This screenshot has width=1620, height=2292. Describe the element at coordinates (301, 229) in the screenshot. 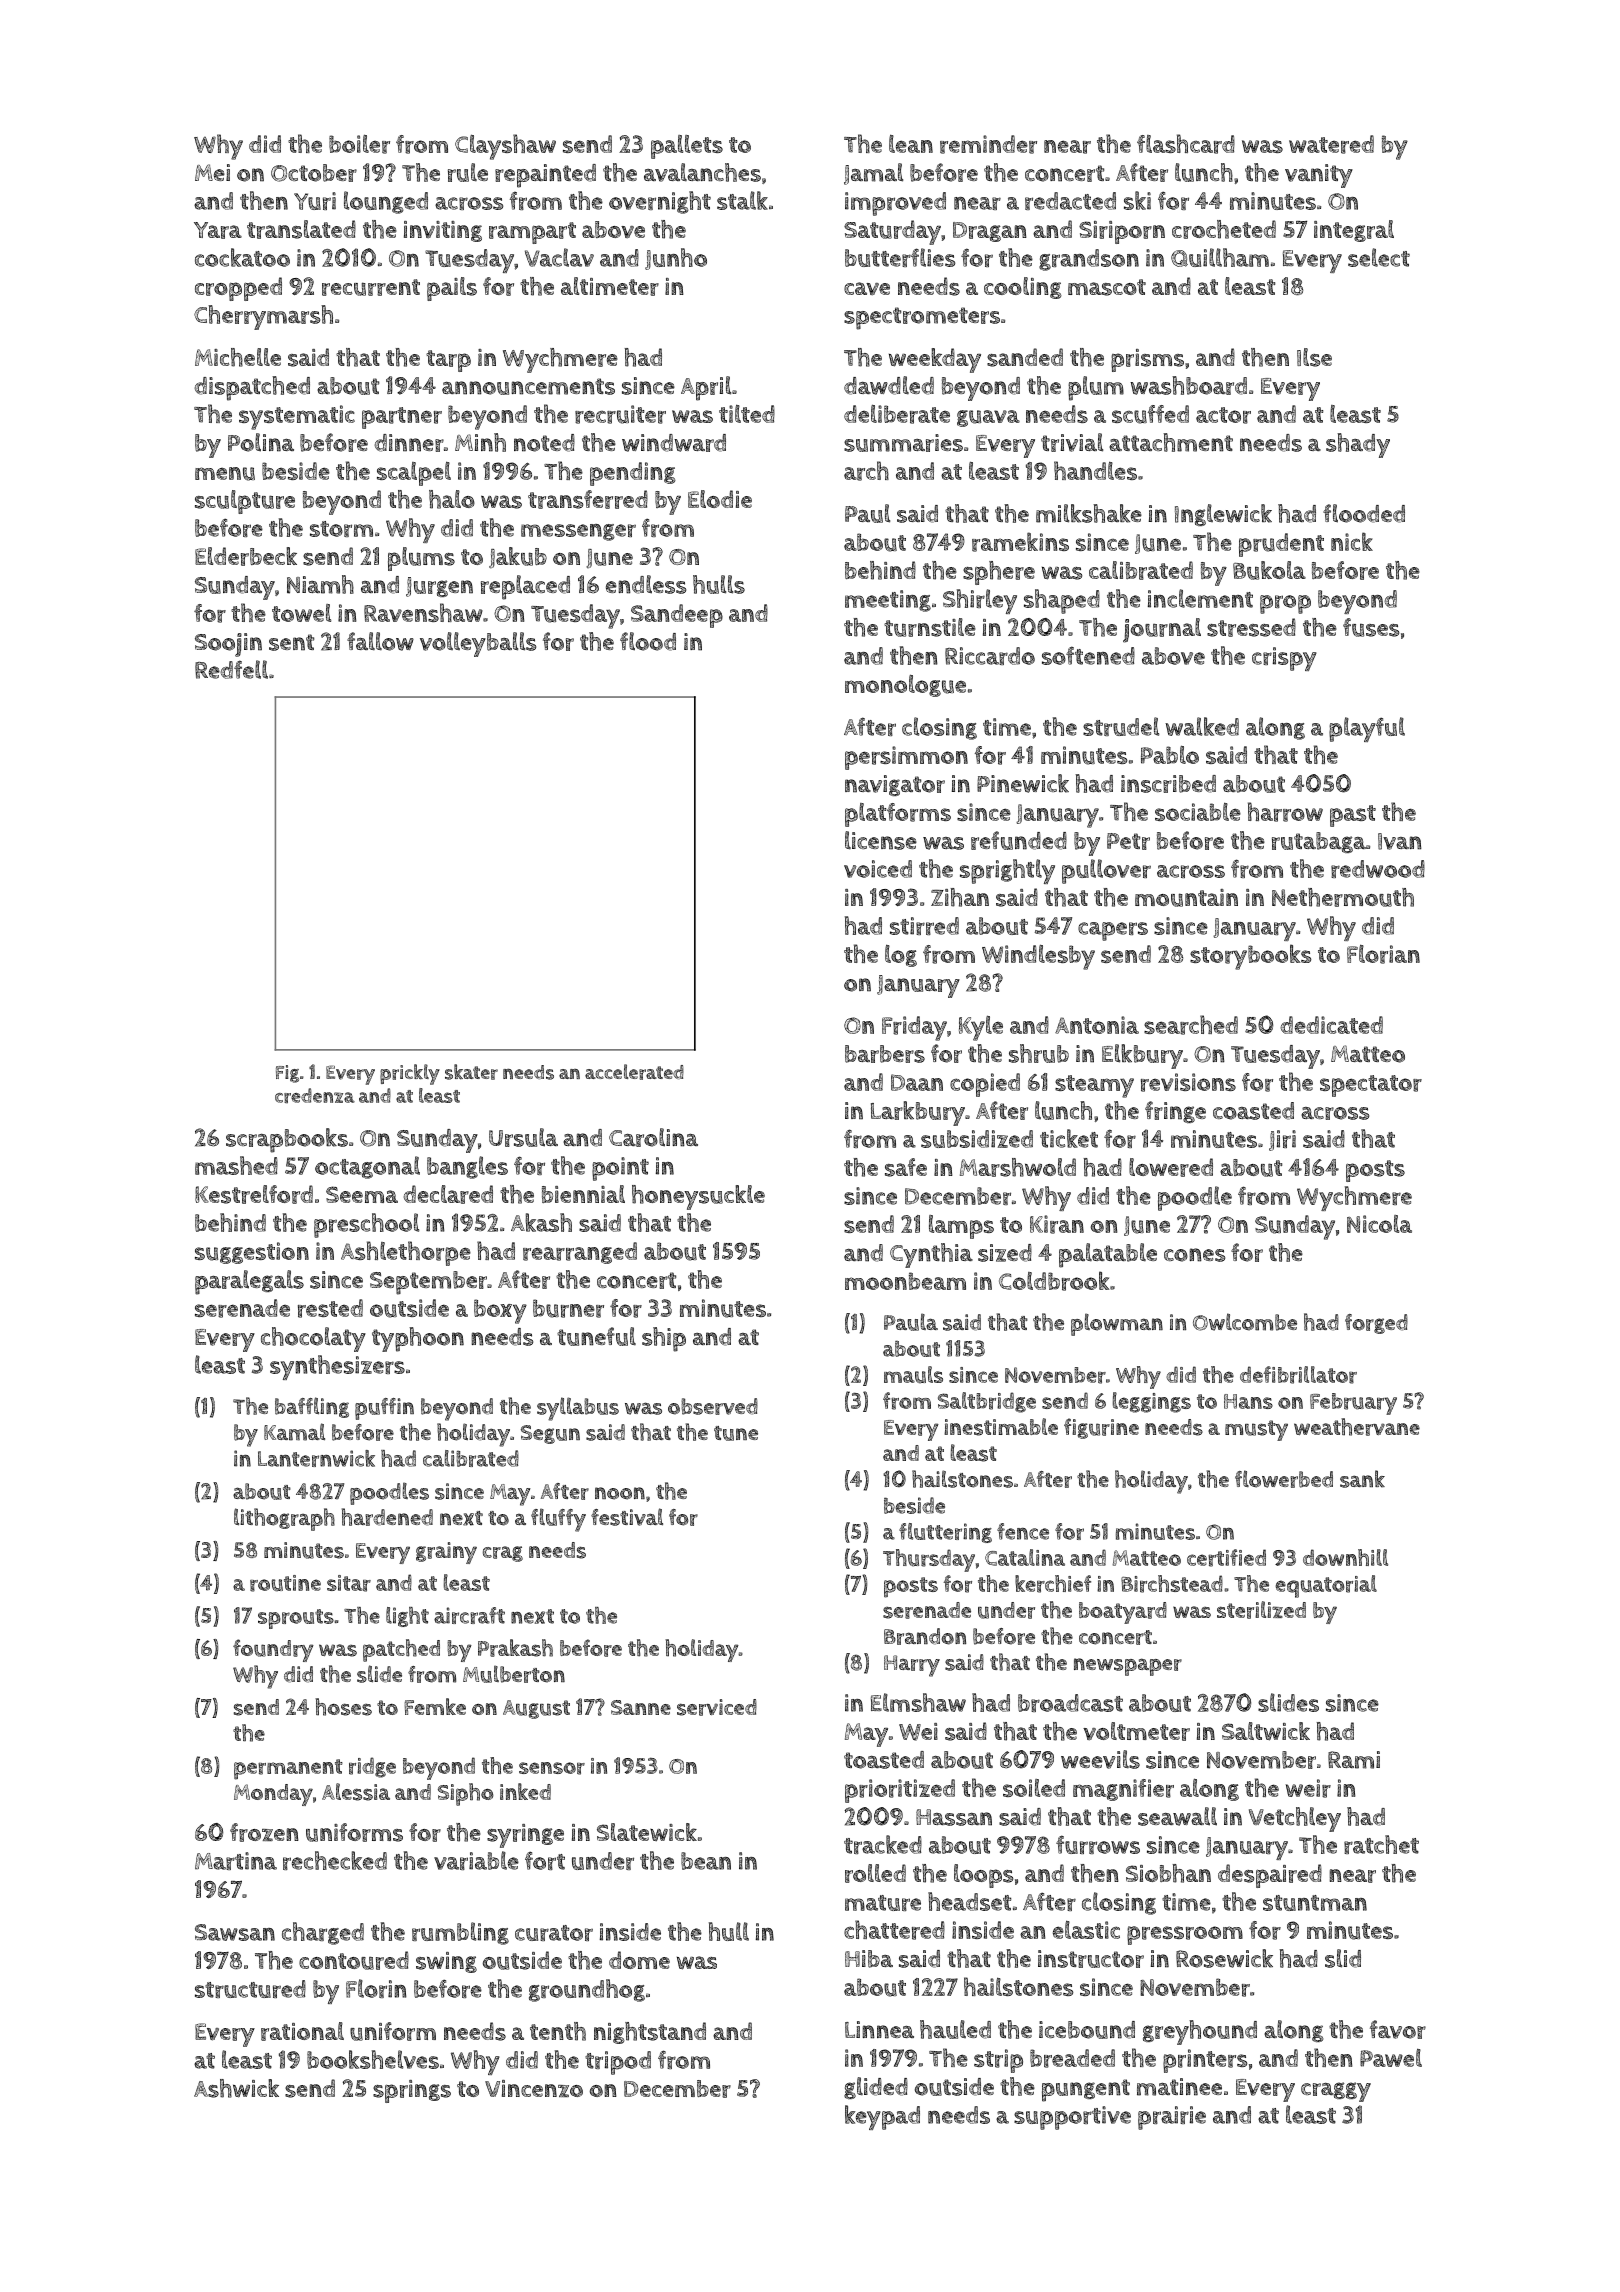

I see `translated` at that location.
